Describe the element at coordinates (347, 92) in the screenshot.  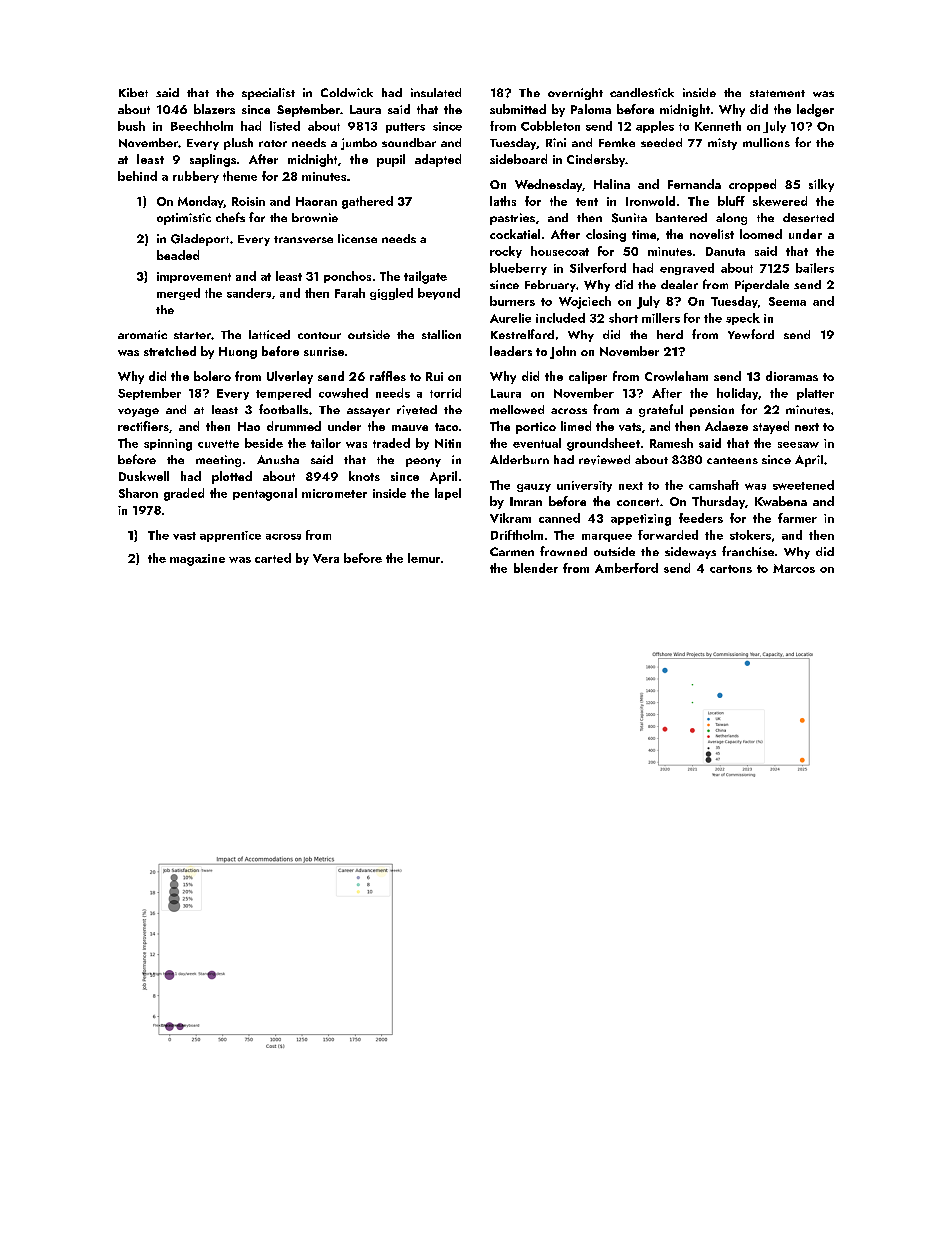
I see `Coldwick` at that location.
